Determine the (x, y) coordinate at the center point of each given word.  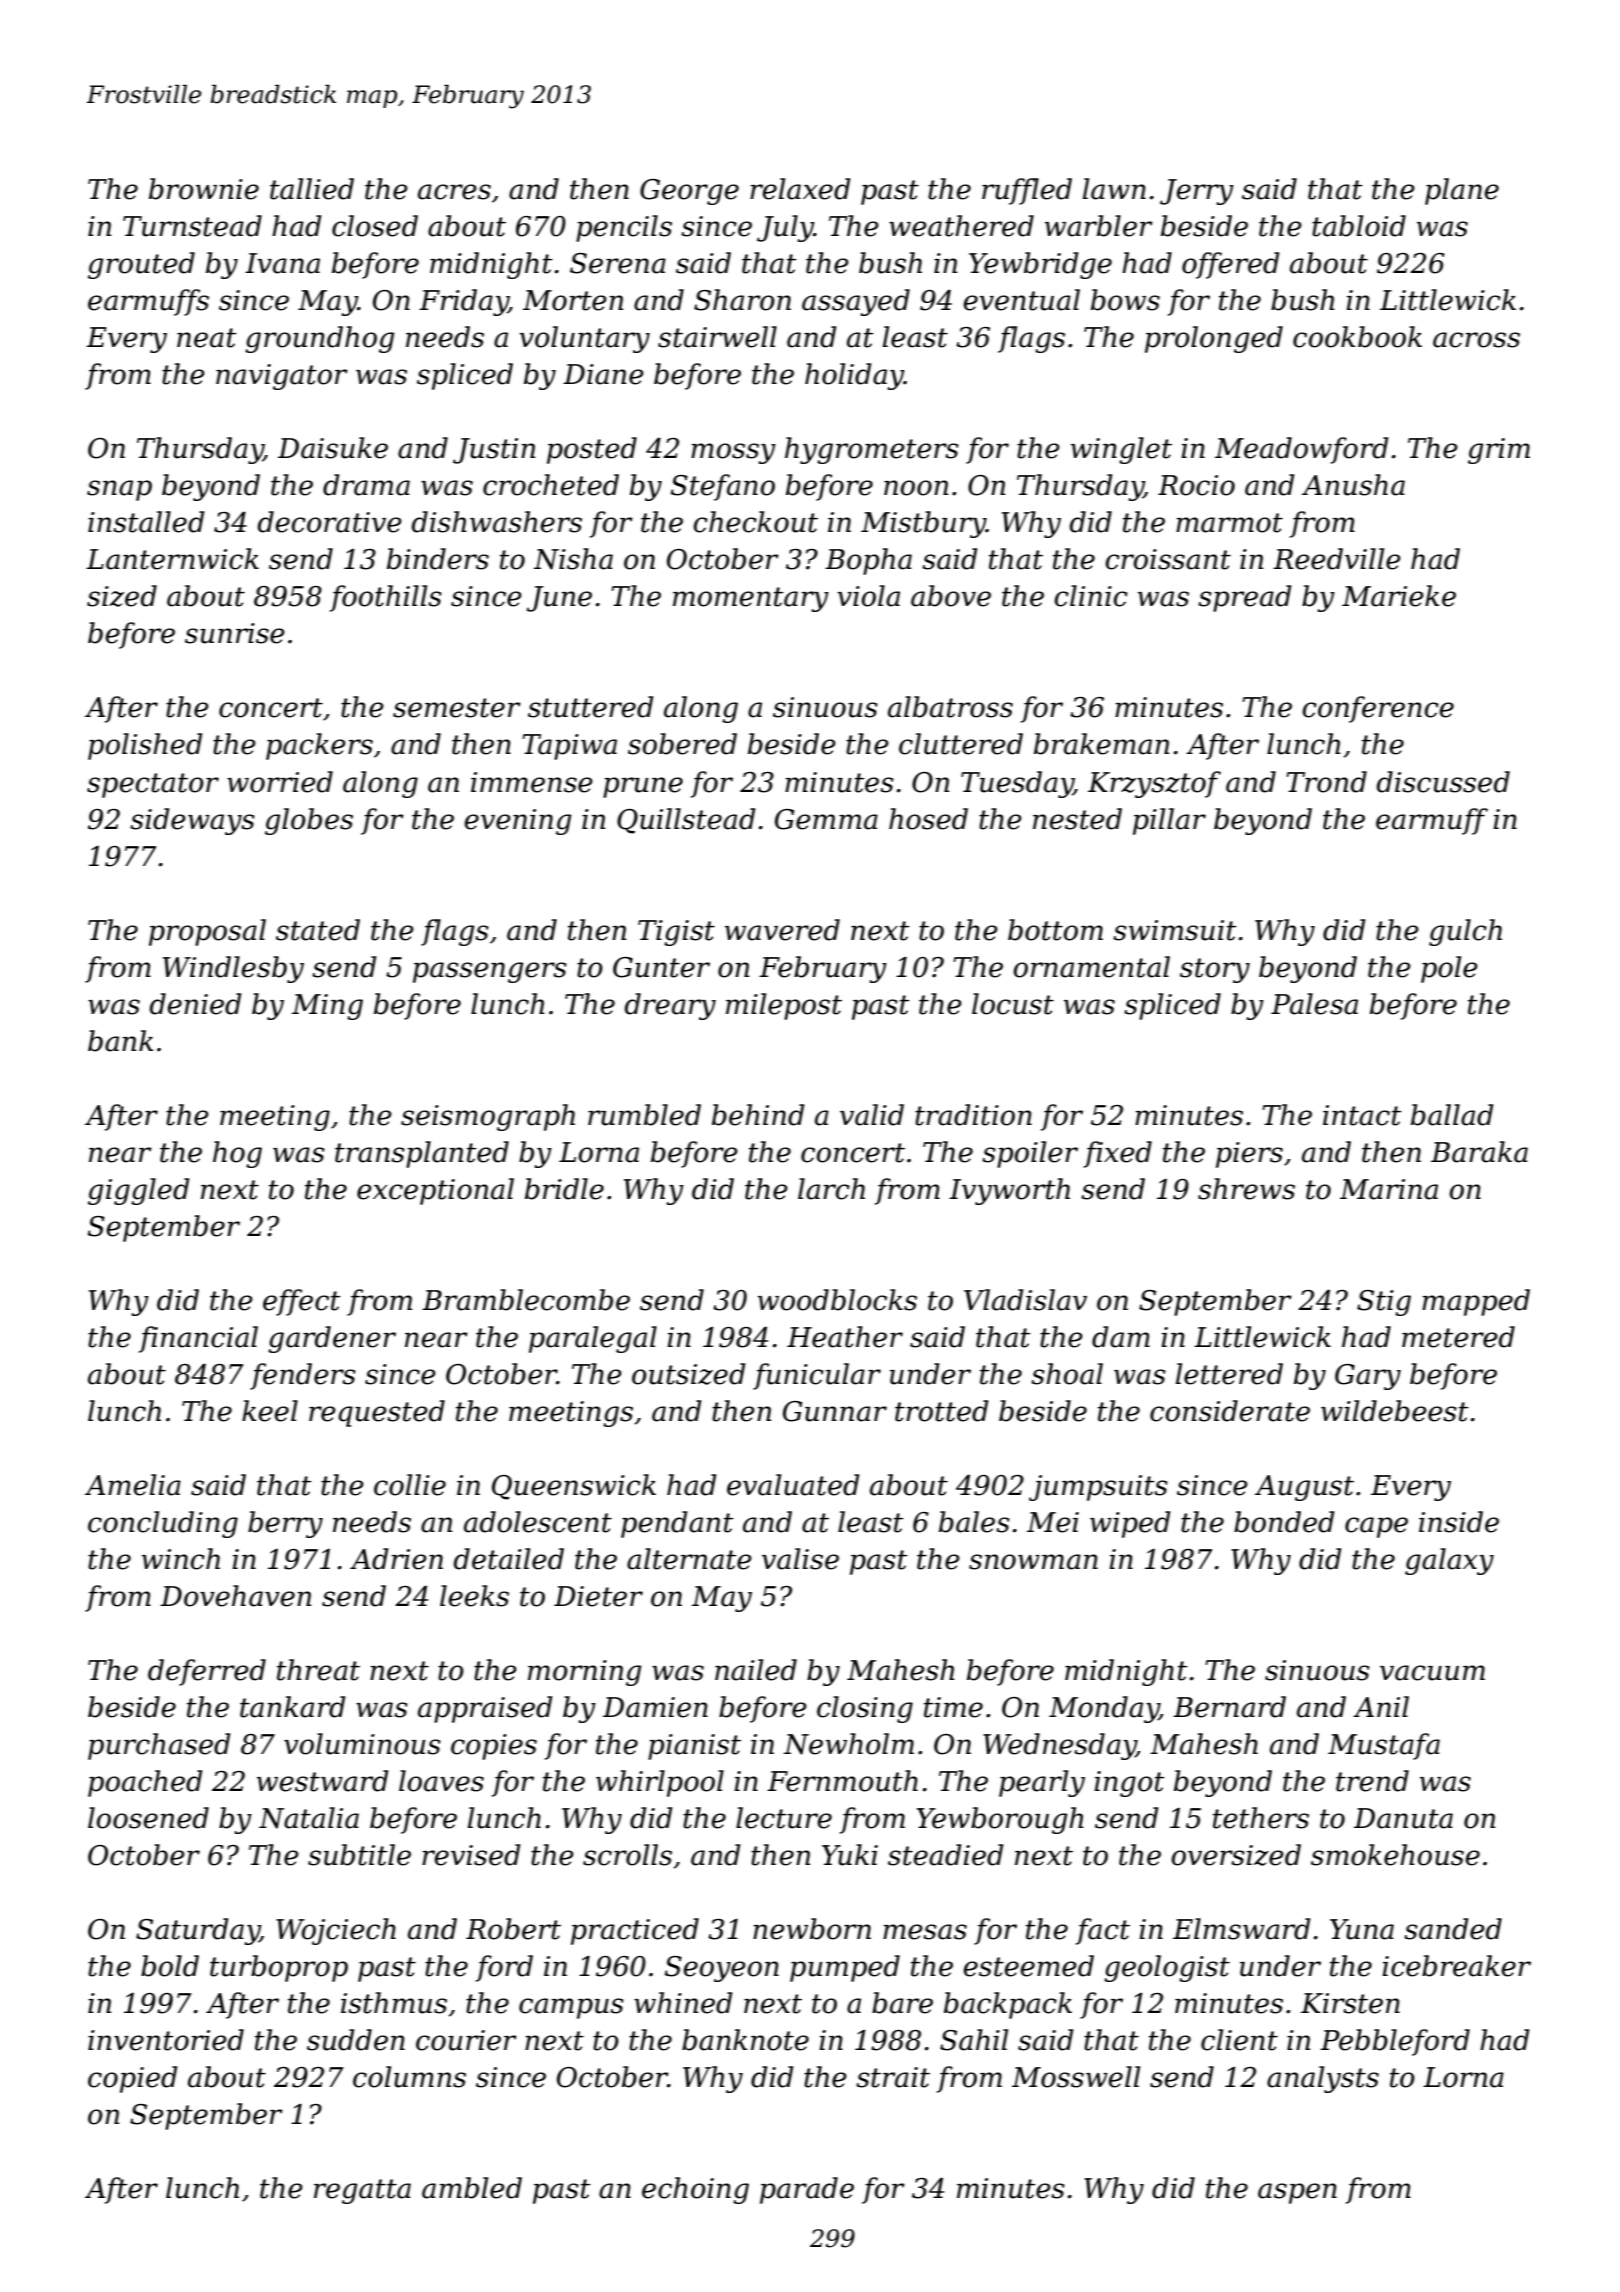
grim (1499, 451)
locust (1013, 1004)
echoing (695, 2190)
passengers (490, 972)
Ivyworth (1009, 1191)
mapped (1476, 1302)
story (1215, 970)
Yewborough (1000, 1820)
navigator (282, 377)
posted (592, 450)
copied (132, 2079)
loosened (148, 1818)
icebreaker (1456, 1966)
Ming (327, 1007)
